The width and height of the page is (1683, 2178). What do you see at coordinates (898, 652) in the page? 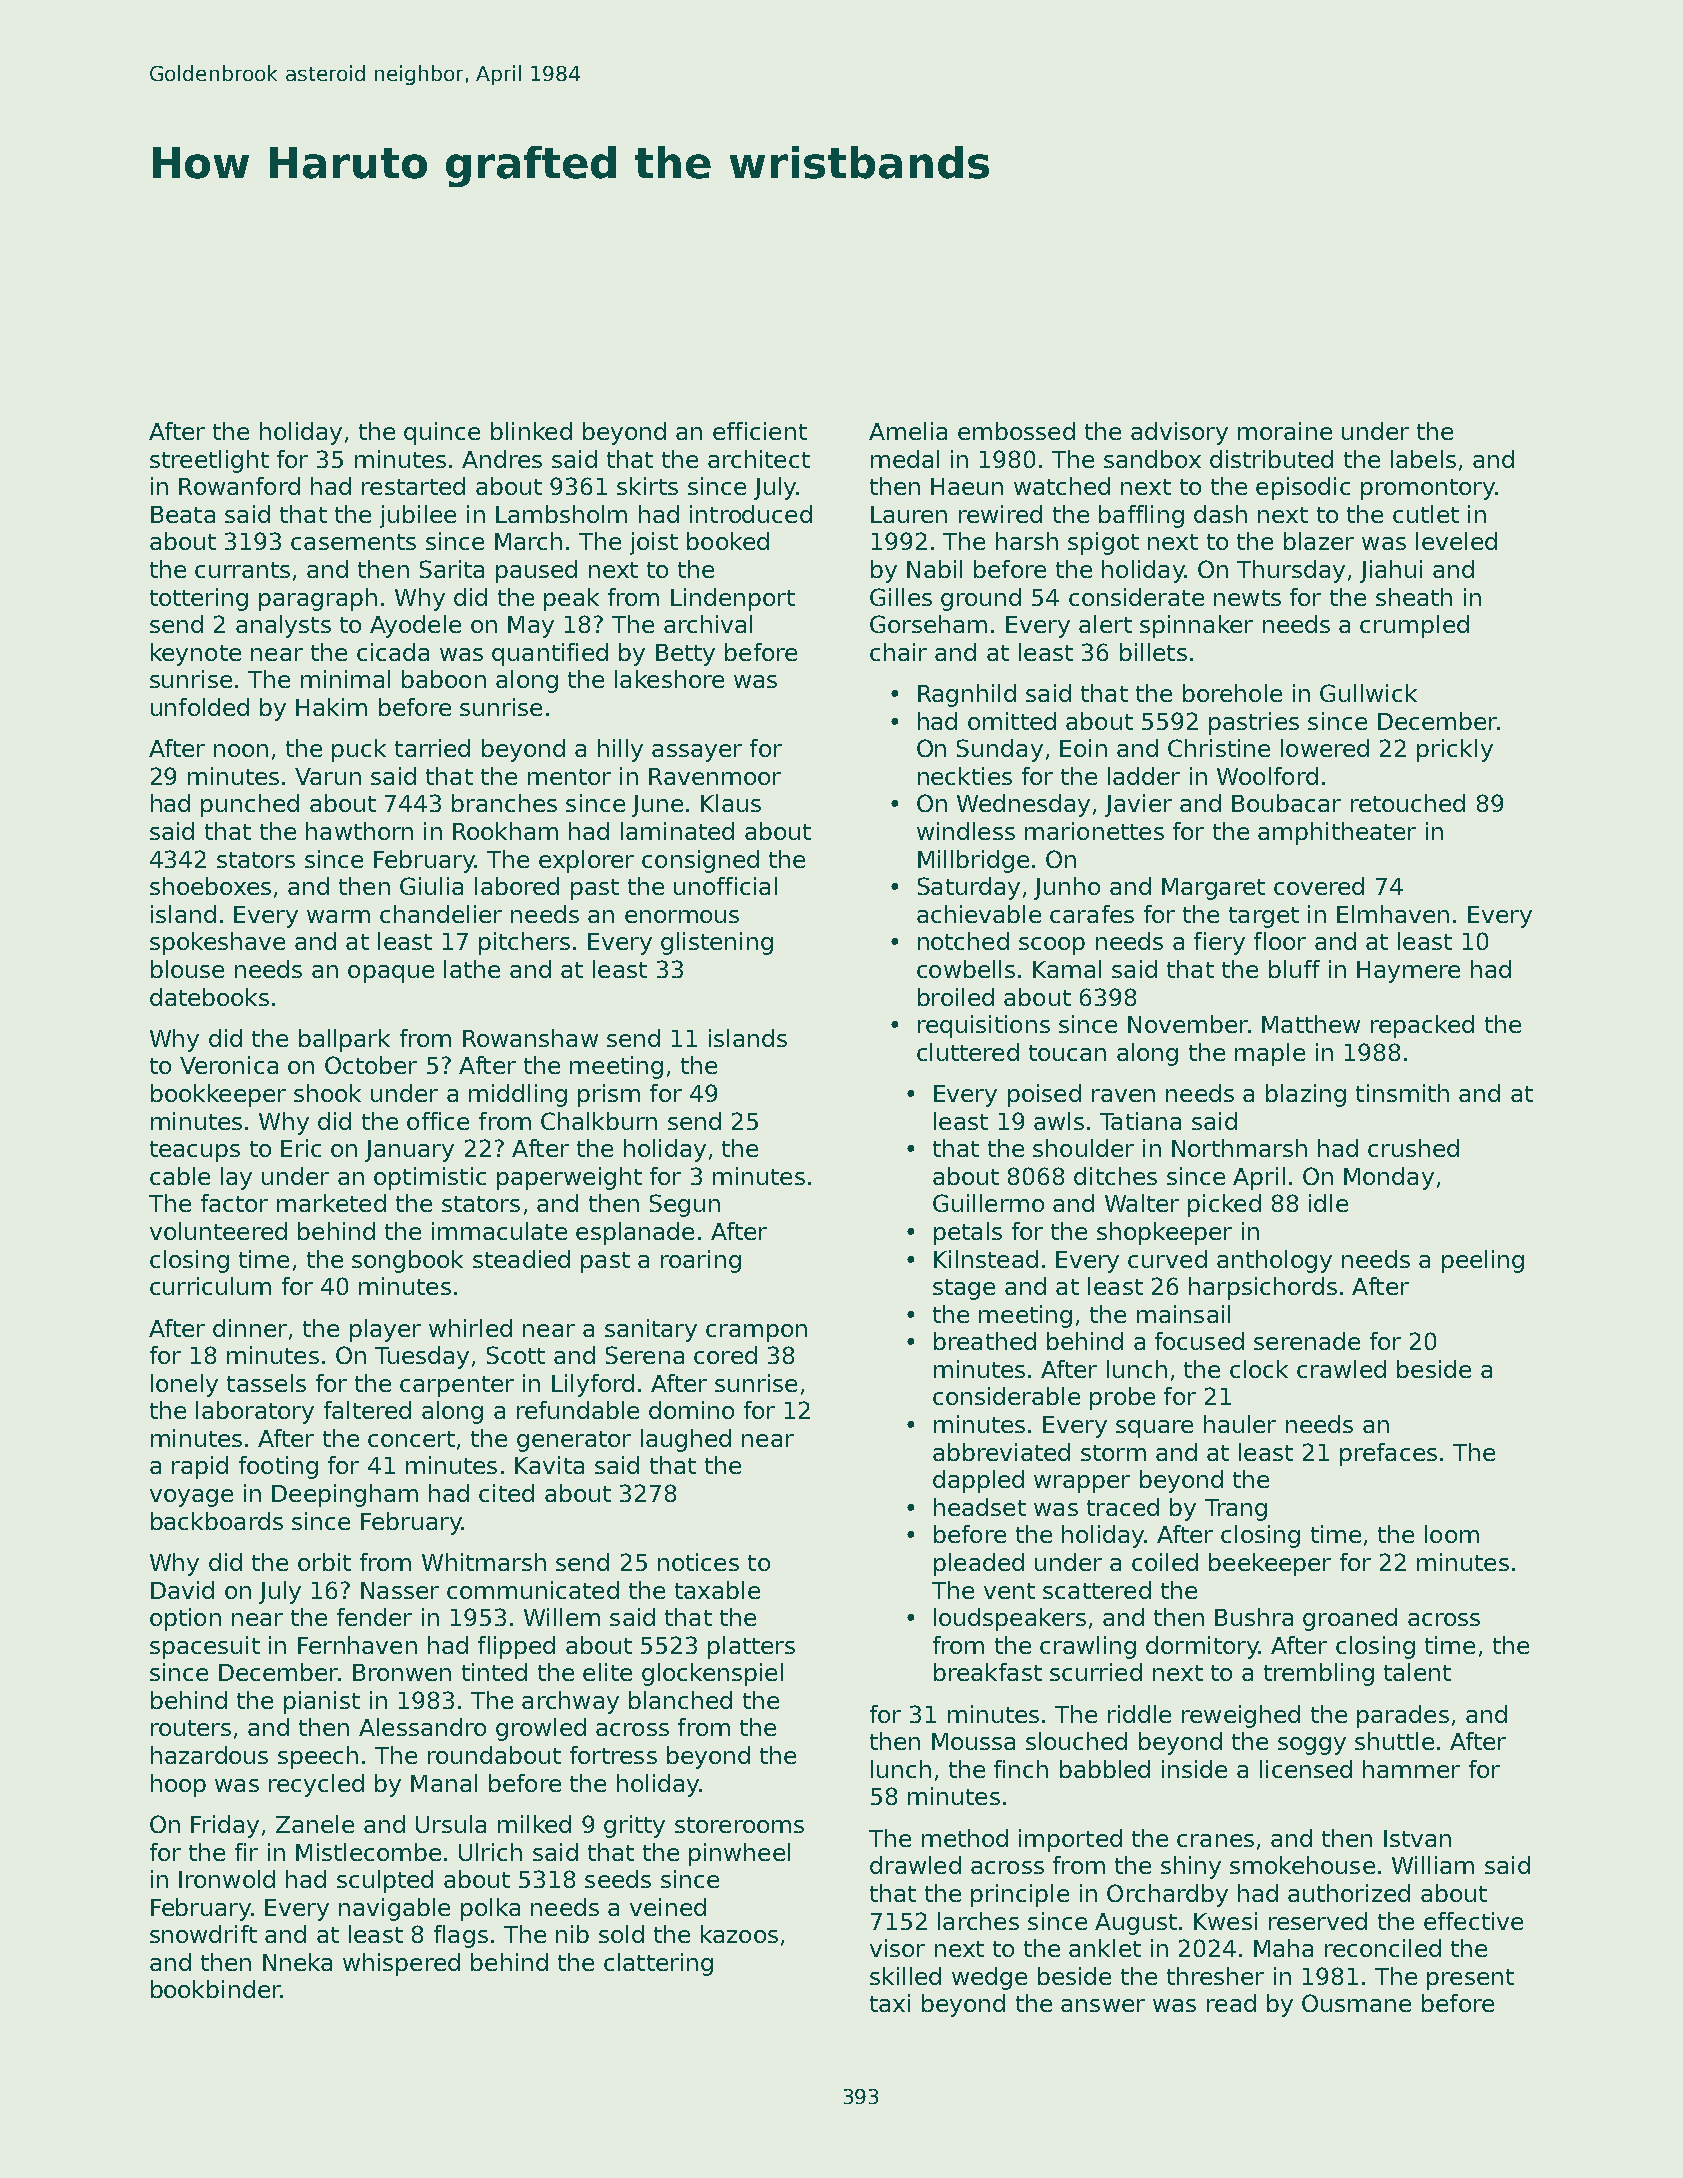
I see `chair` at bounding box center [898, 652].
